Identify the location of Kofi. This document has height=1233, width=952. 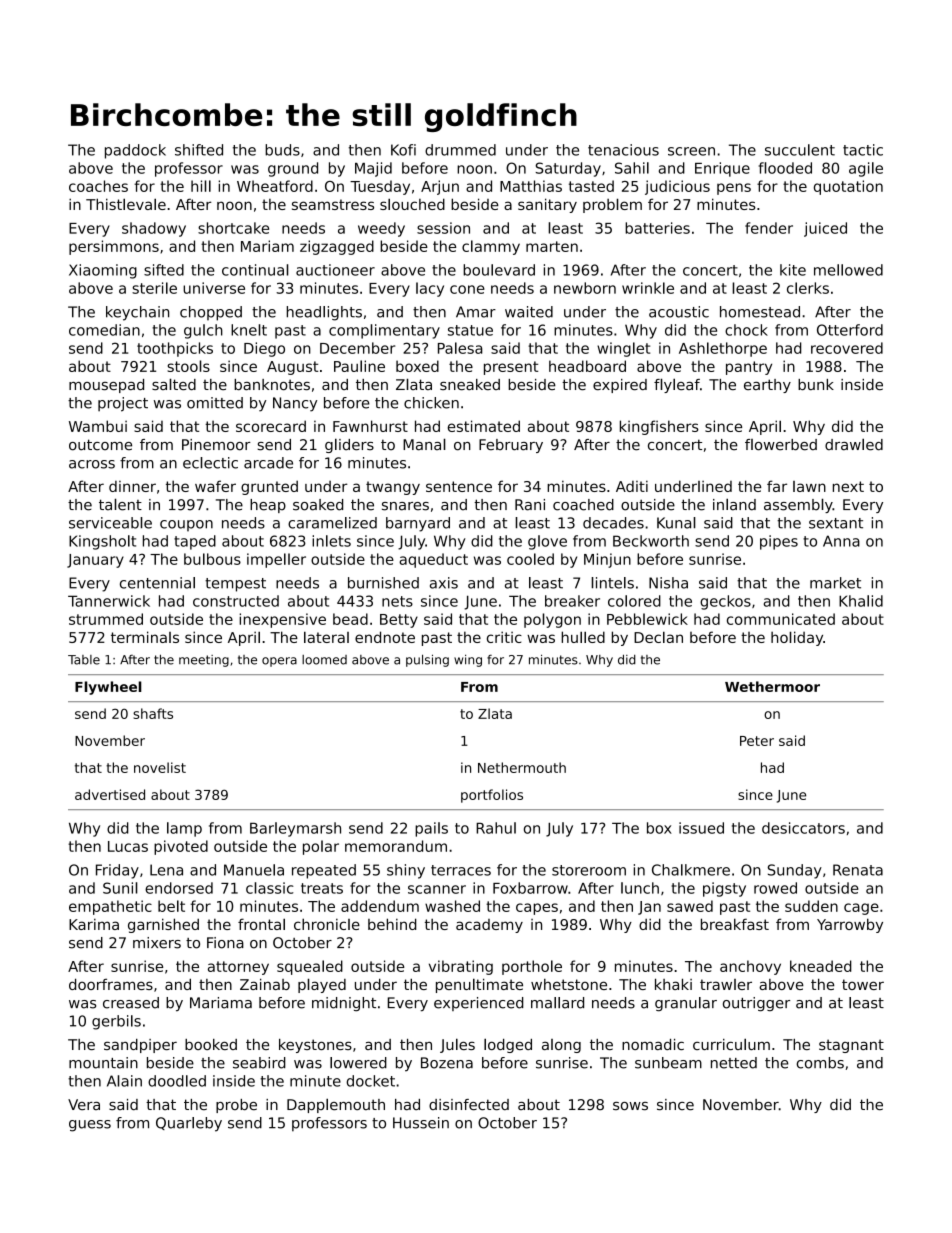
(403, 150).
